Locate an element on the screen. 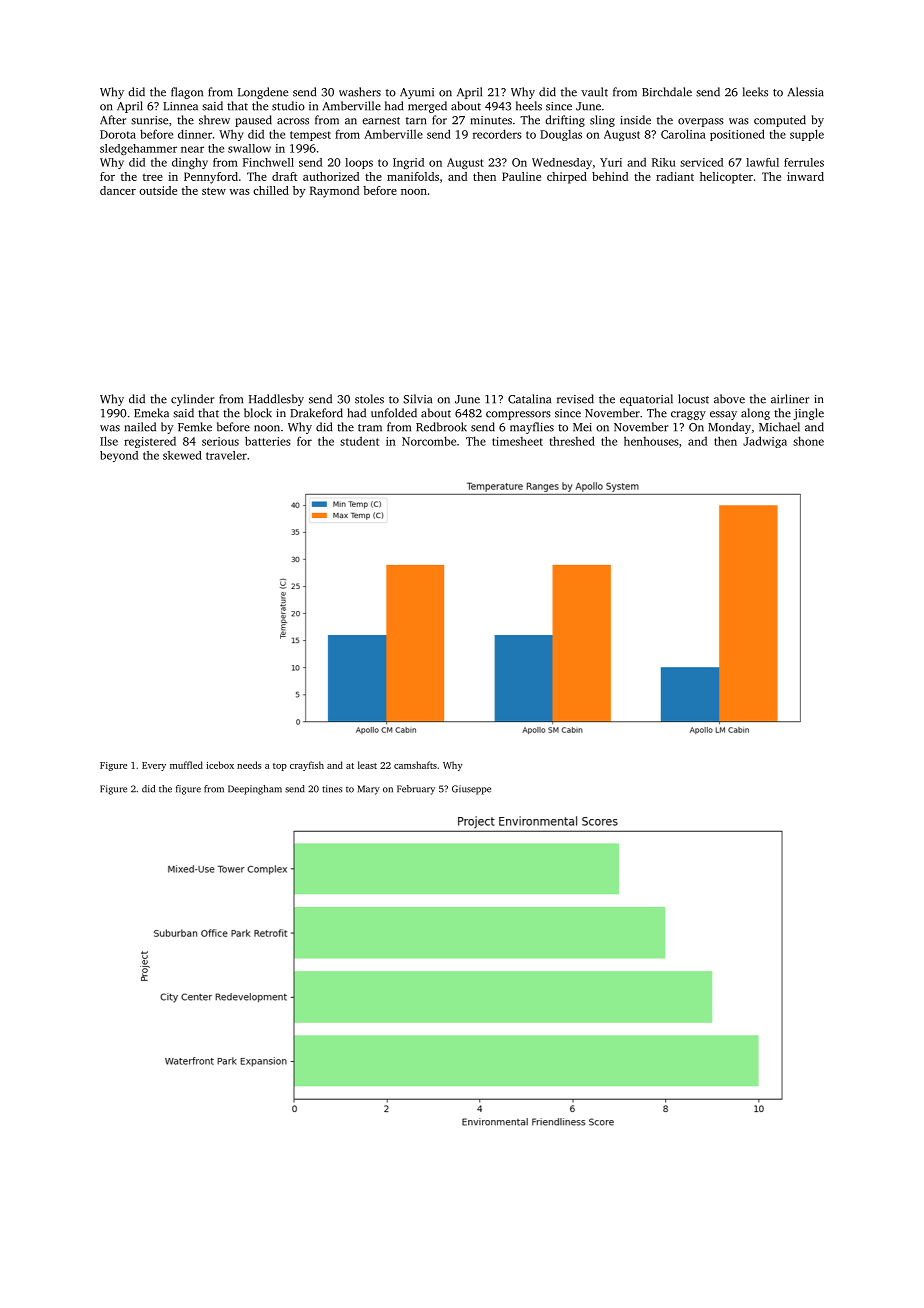 This screenshot has width=924, height=1308. henhouses is located at coordinates (651, 441).
